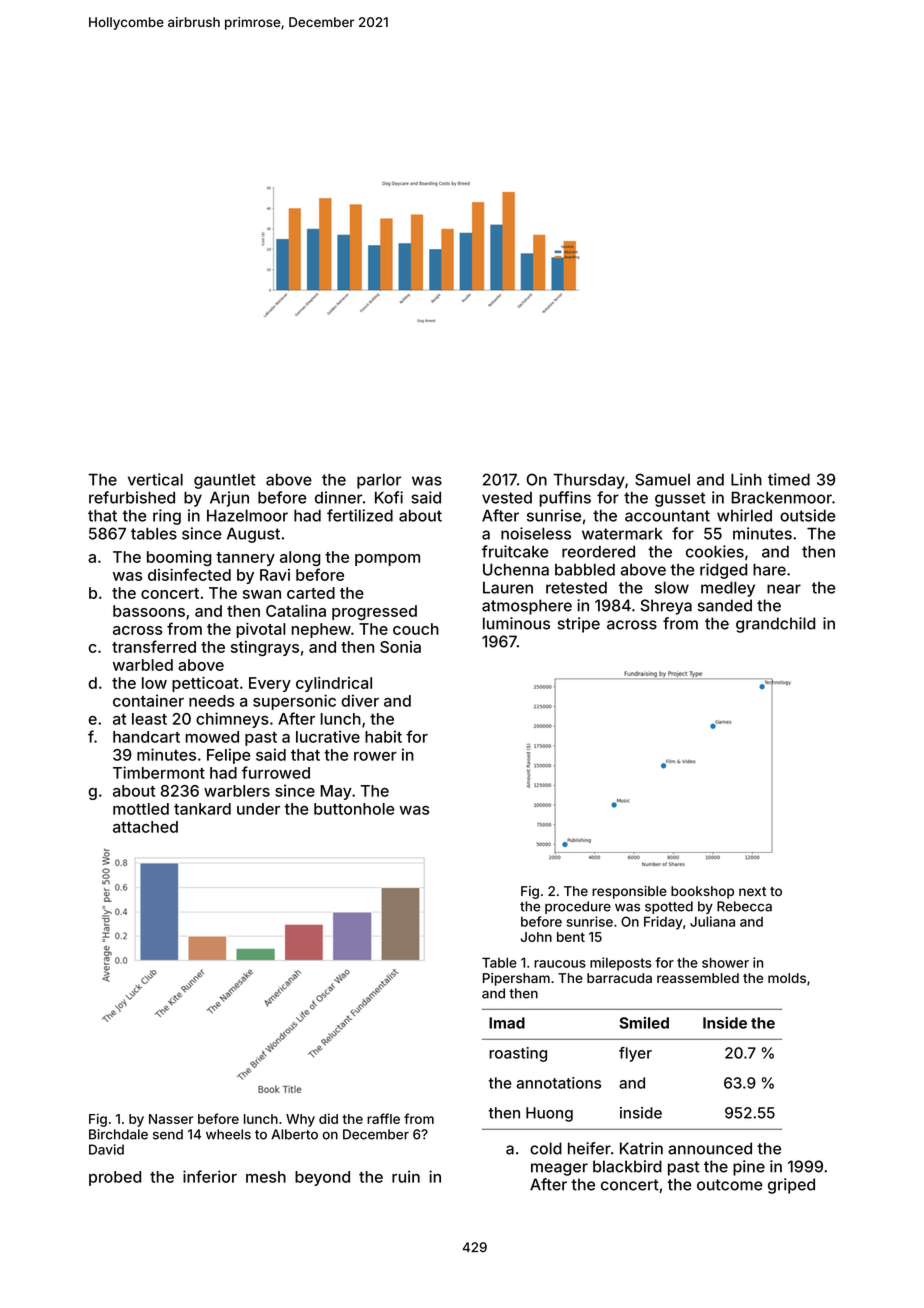 The height and width of the image is (1308, 924). Describe the element at coordinates (507, 1023) in the image. I see `Imad` at that location.
